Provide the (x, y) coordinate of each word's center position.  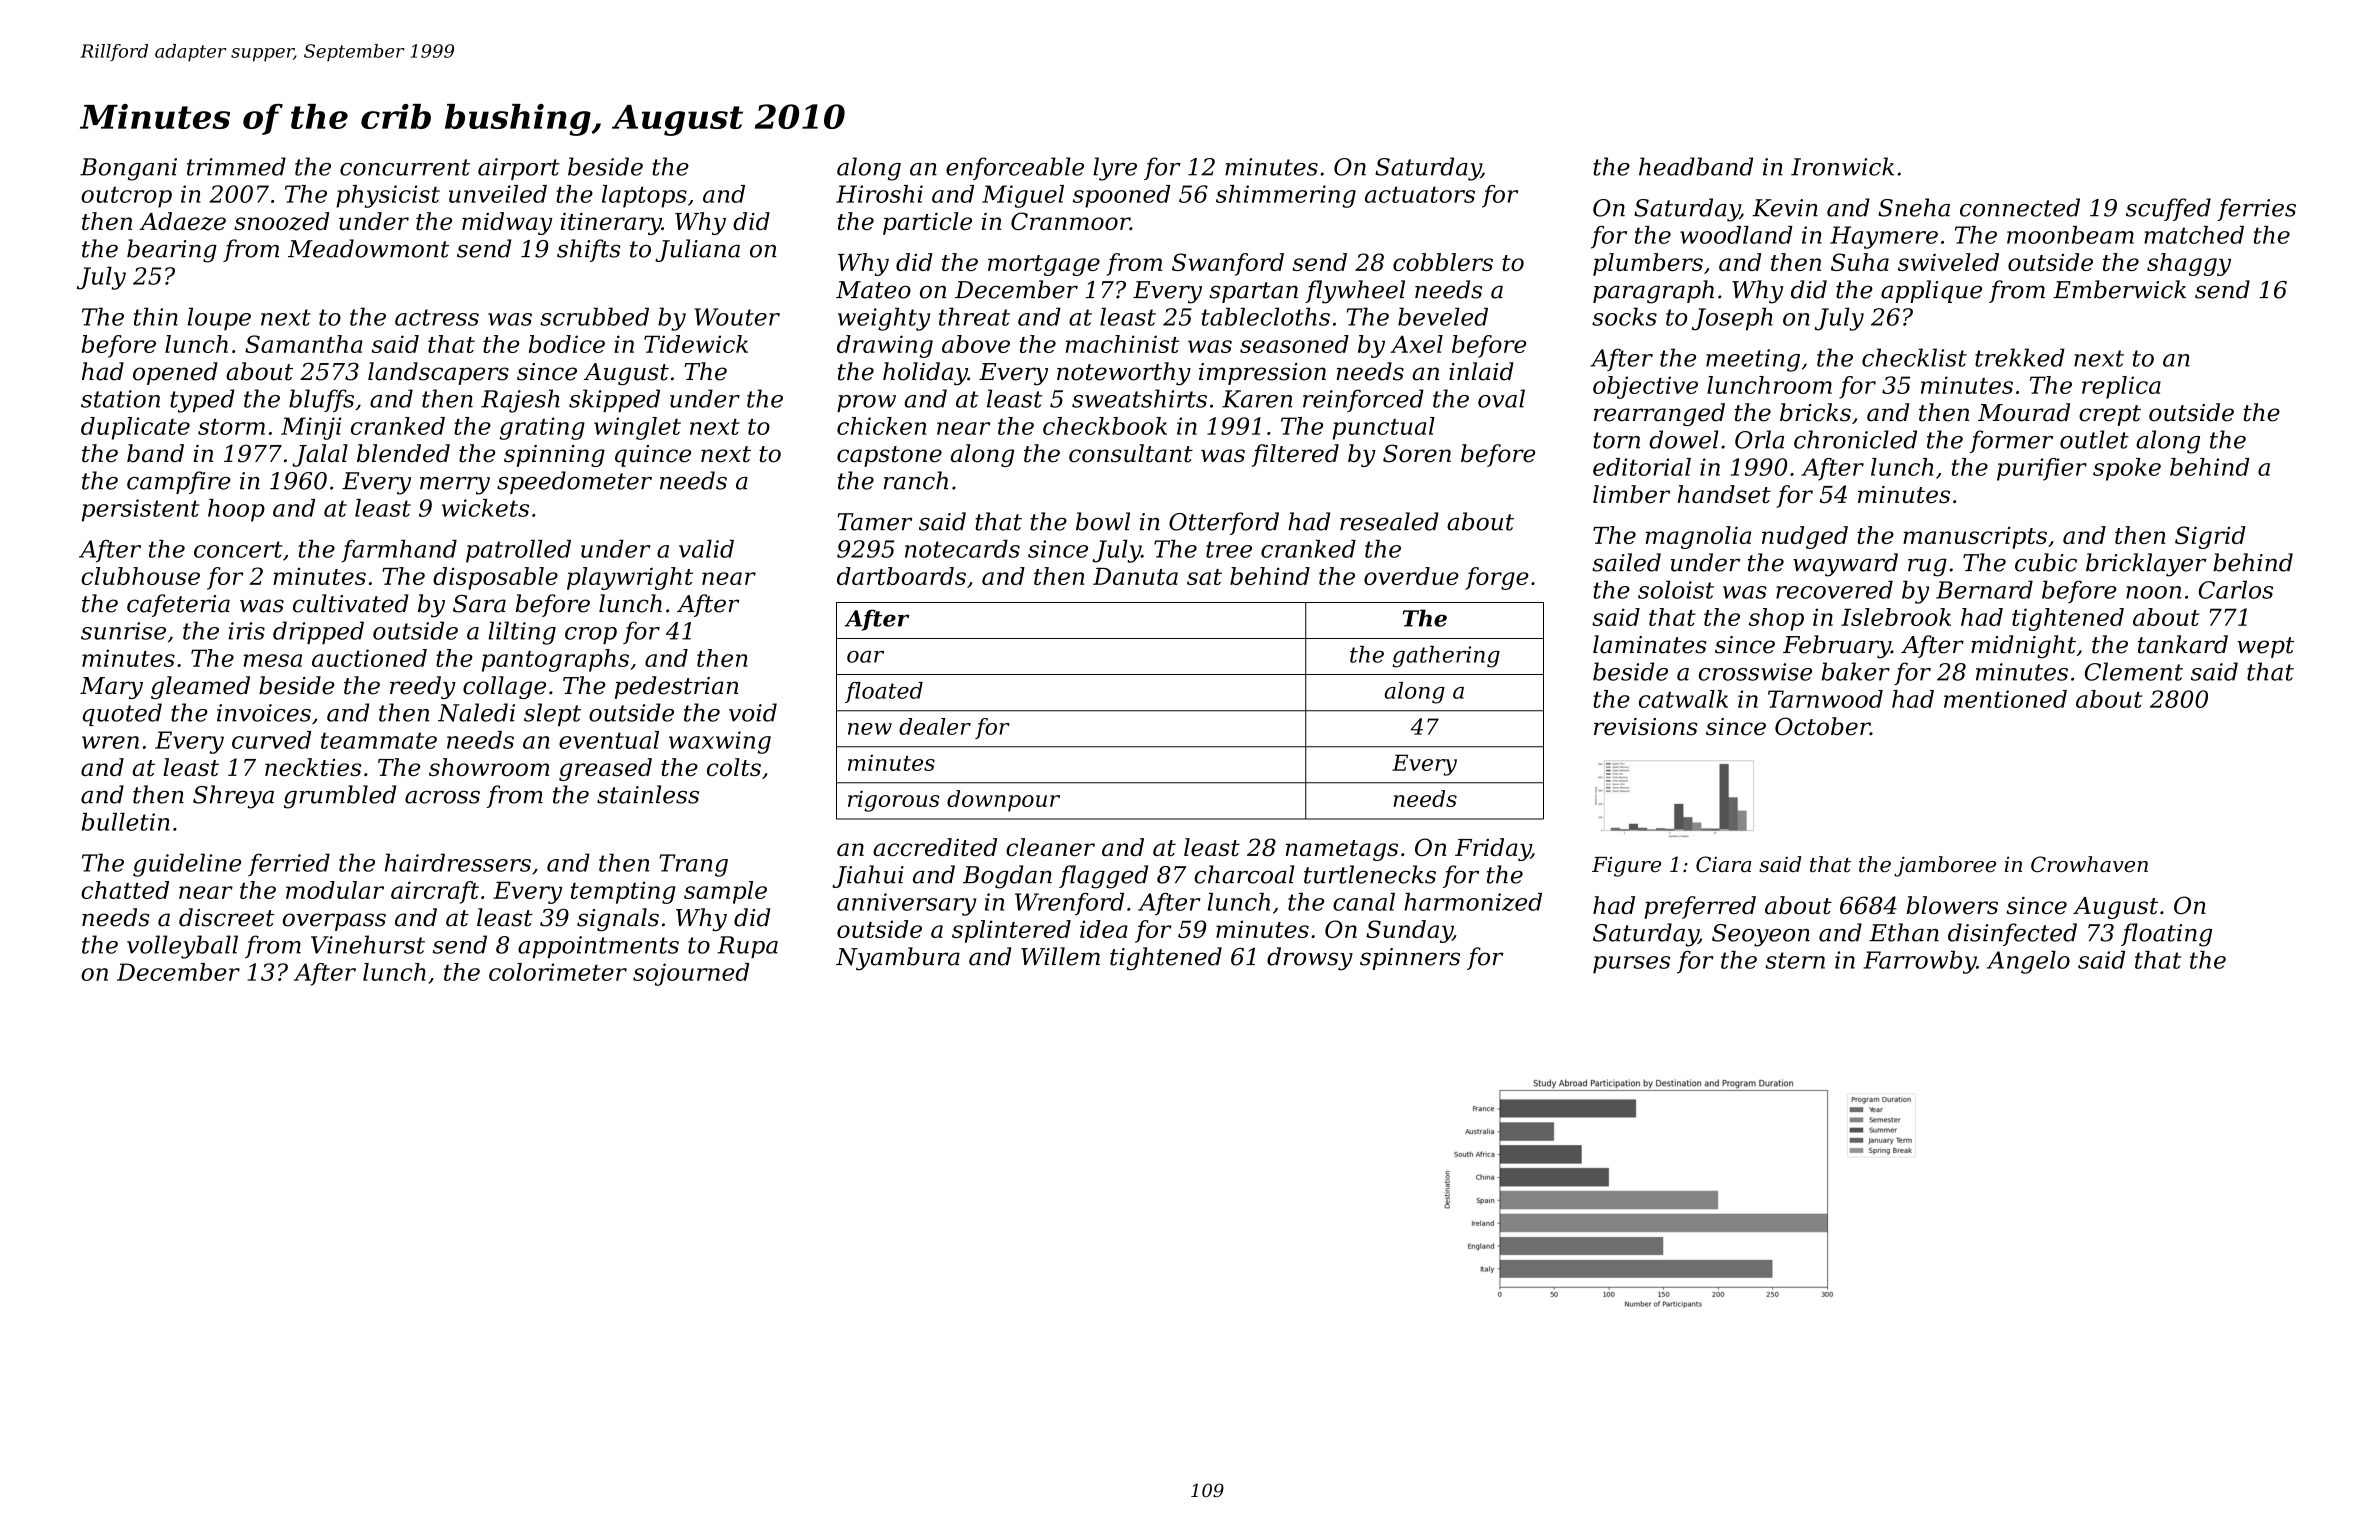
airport (519, 169)
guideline (187, 865)
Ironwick (1842, 166)
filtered (1295, 455)
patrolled (518, 551)
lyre (1115, 169)
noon (2153, 592)
